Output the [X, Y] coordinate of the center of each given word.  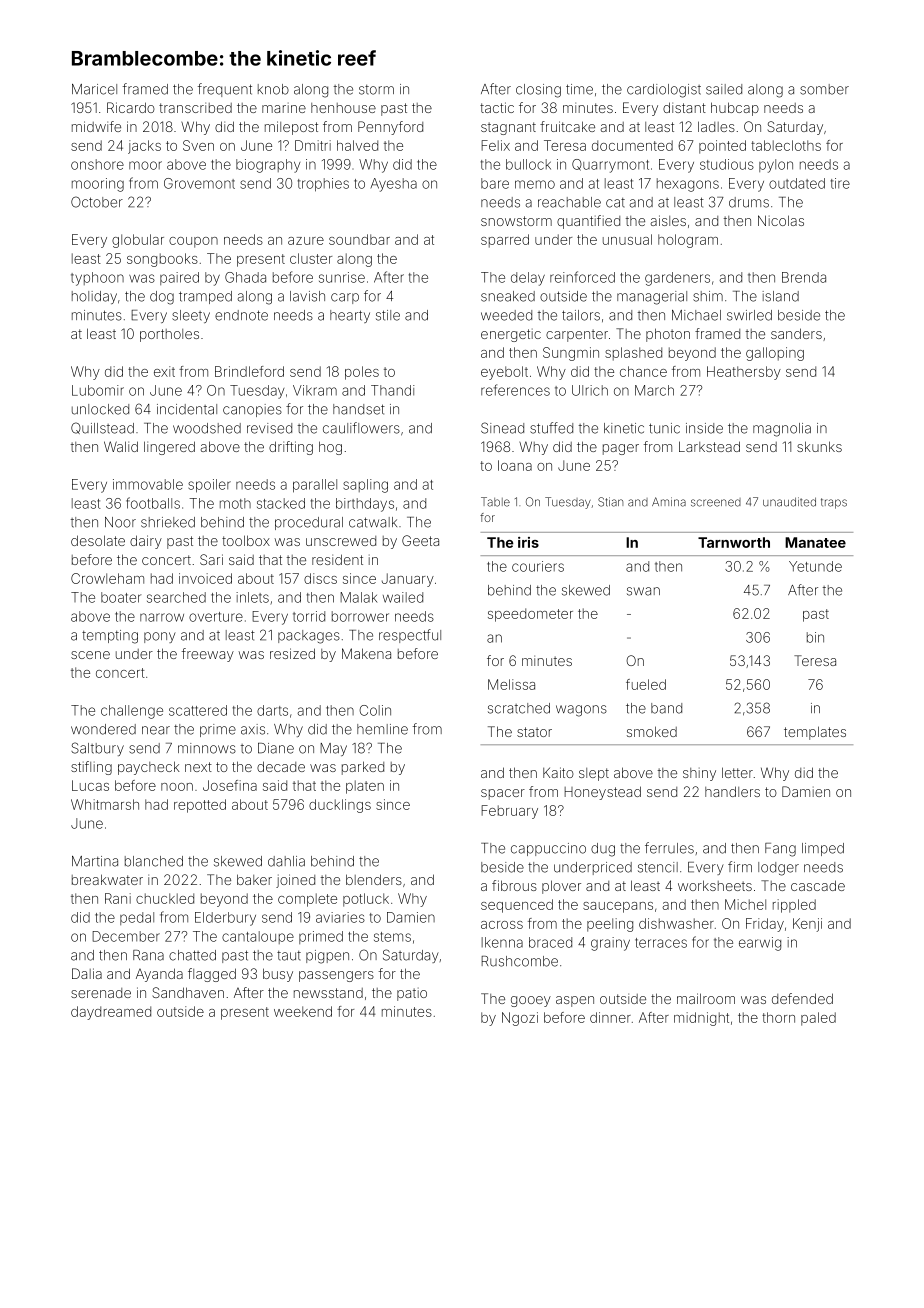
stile [388, 315]
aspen [575, 1001]
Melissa [511, 684]
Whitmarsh [105, 804]
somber [824, 89]
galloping [775, 354]
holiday [94, 297]
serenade [101, 993]
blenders [374, 879]
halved [357, 145]
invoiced [205, 578]
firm [740, 866]
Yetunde [815, 566]
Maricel [94, 89]
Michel [745, 904]
